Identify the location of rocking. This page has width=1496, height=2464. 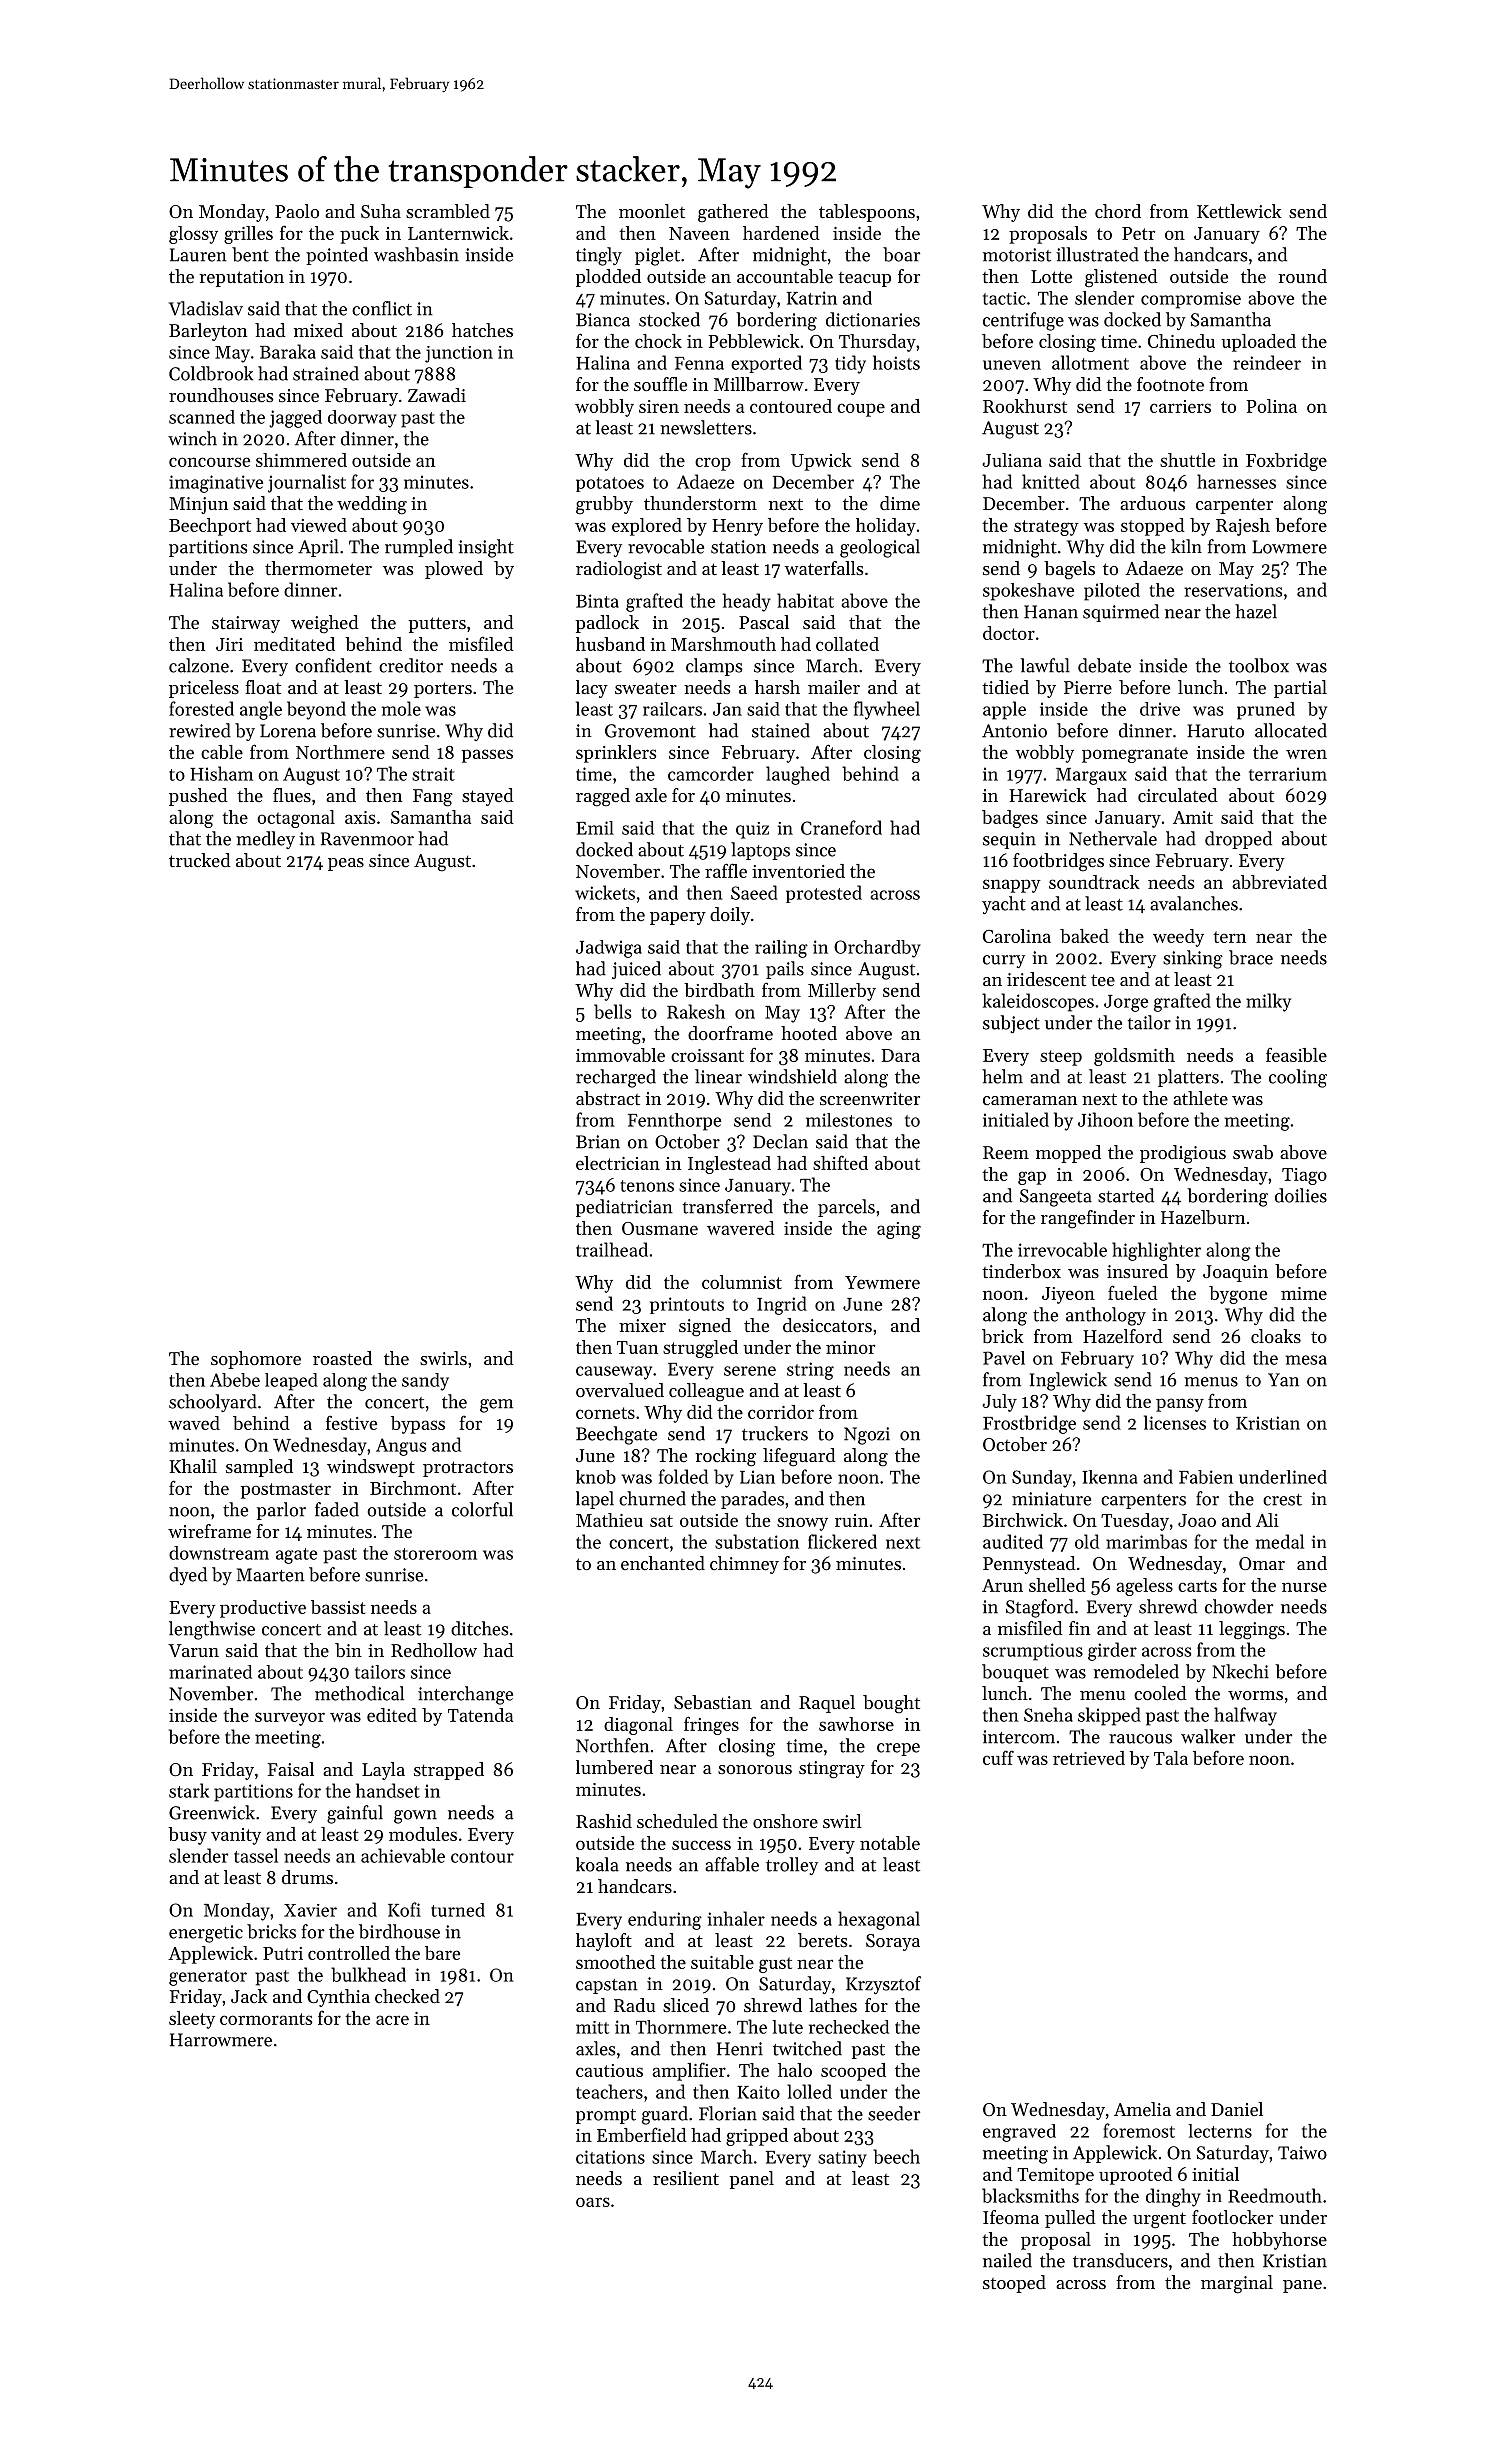
(725, 1457).
